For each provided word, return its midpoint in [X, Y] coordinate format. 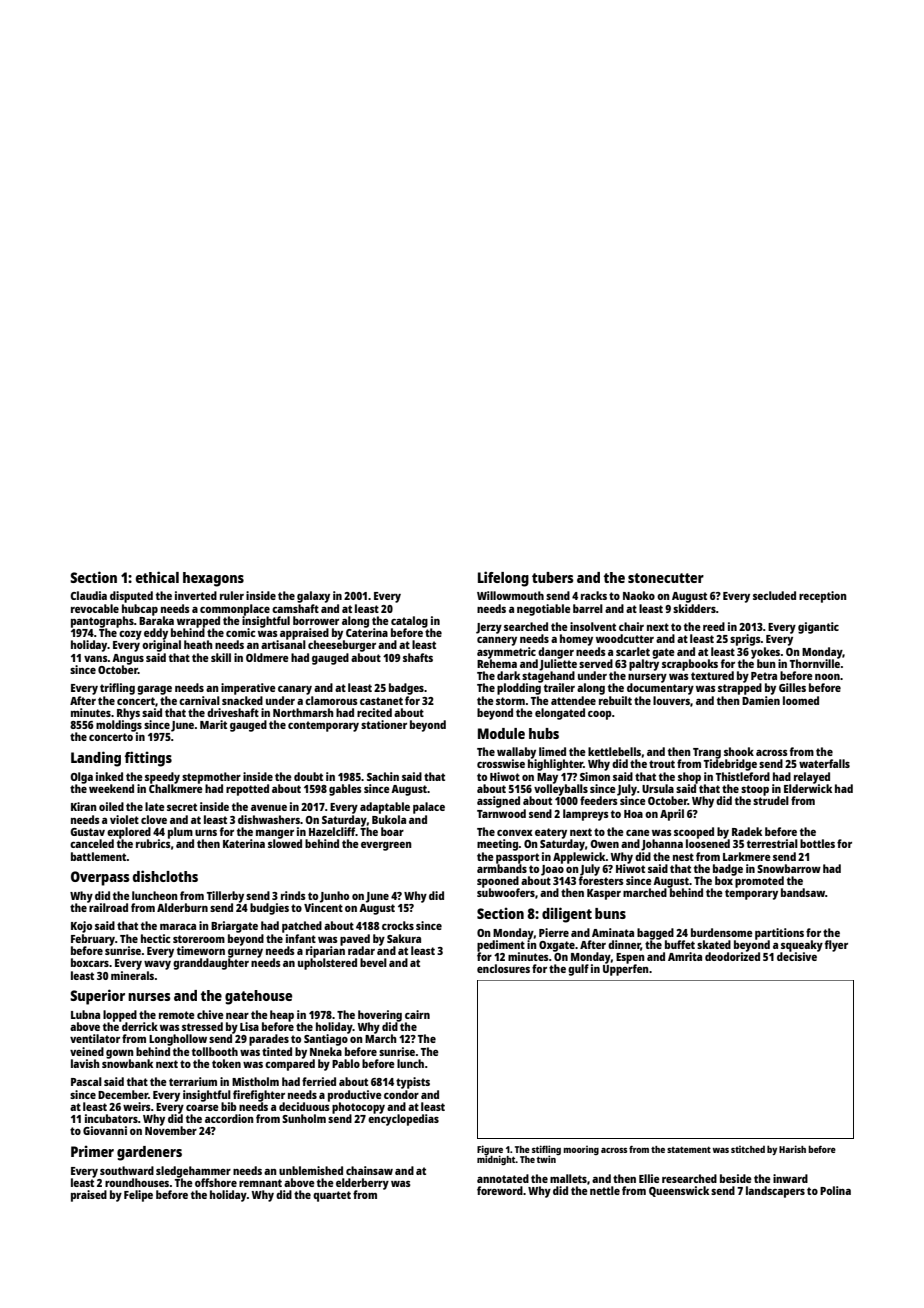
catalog [409, 622]
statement [689, 1150]
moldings [119, 726]
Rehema [497, 663]
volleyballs [561, 790]
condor [401, 1094]
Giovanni [105, 1130]
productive [355, 1096]
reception [823, 597]
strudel [771, 800]
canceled [92, 843]
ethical [157, 577]
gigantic [818, 628]
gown [120, 1054]
